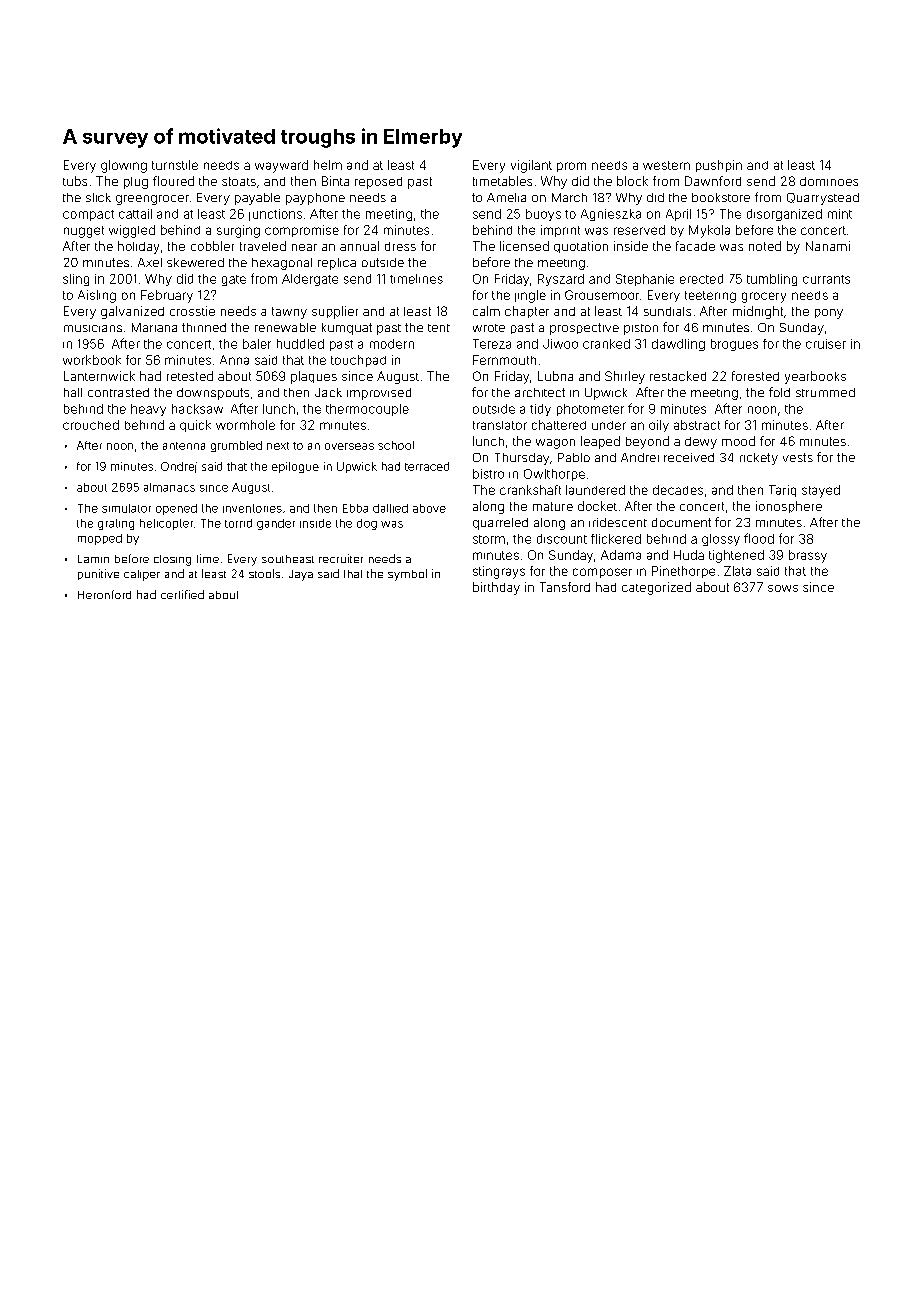 The width and height of the document is (924, 1308). What do you see at coordinates (789, 507) in the document?
I see `ionosphere` at bounding box center [789, 507].
